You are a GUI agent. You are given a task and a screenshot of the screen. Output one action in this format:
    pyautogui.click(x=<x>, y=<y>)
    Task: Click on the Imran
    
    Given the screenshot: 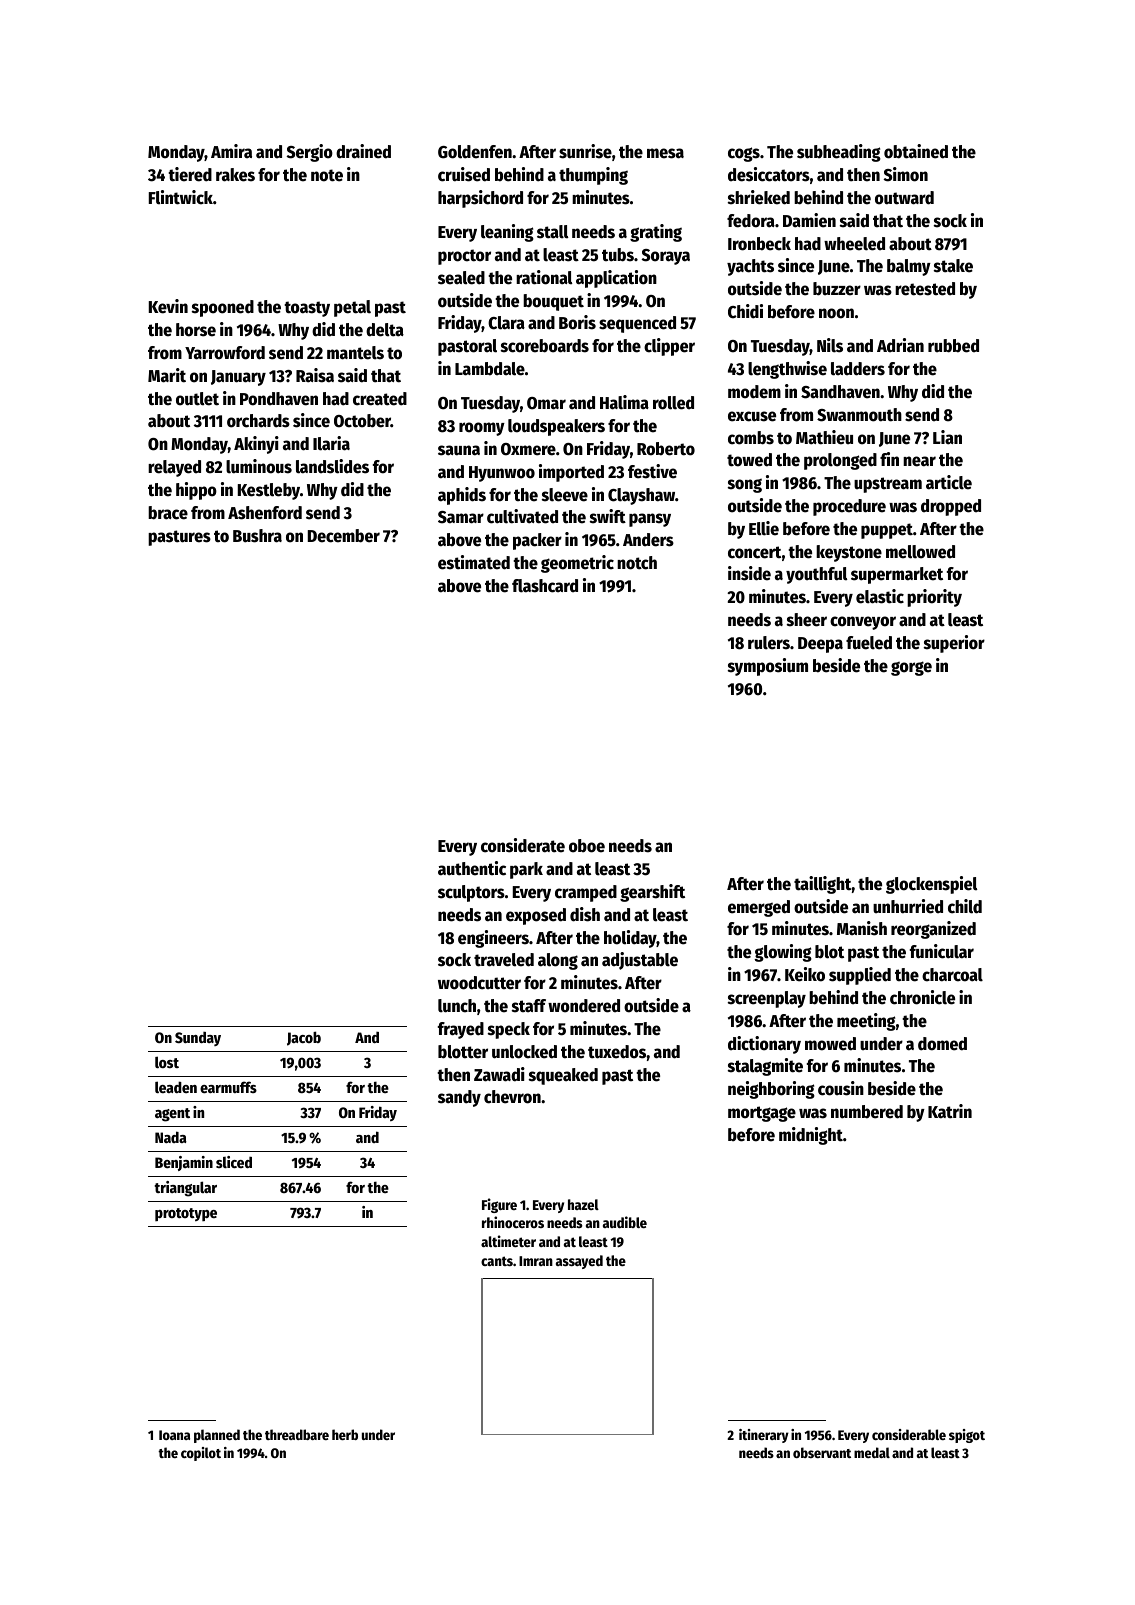 What is the action you would take?
    pyautogui.click(x=536, y=1261)
